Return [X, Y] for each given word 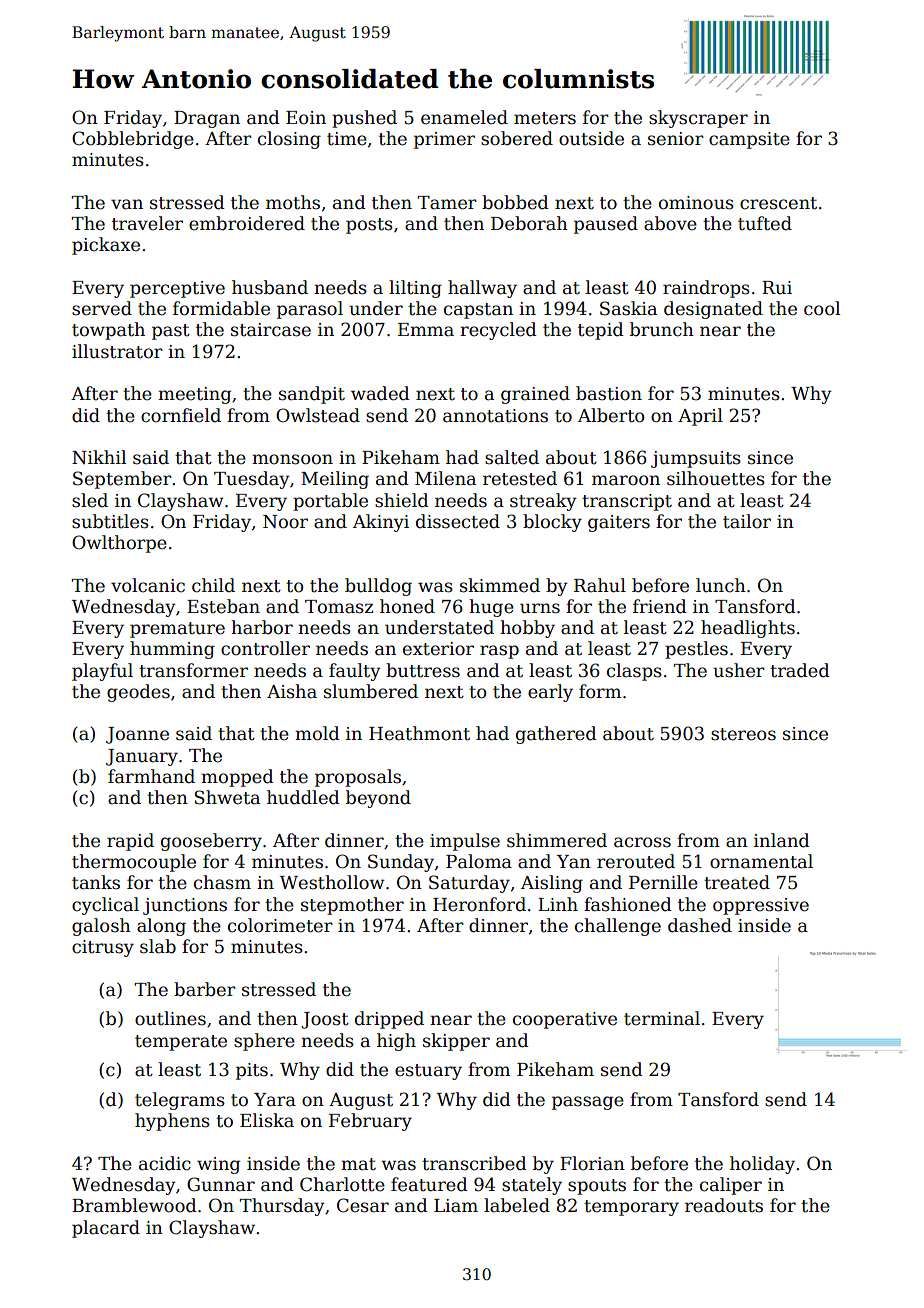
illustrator [117, 351]
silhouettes [716, 478]
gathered [556, 735]
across [642, 842]
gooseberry [211, 842]
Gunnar [221, 1184]
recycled [498, 331]
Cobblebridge [133, 140]
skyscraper [698, 119]
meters [545, 118]
